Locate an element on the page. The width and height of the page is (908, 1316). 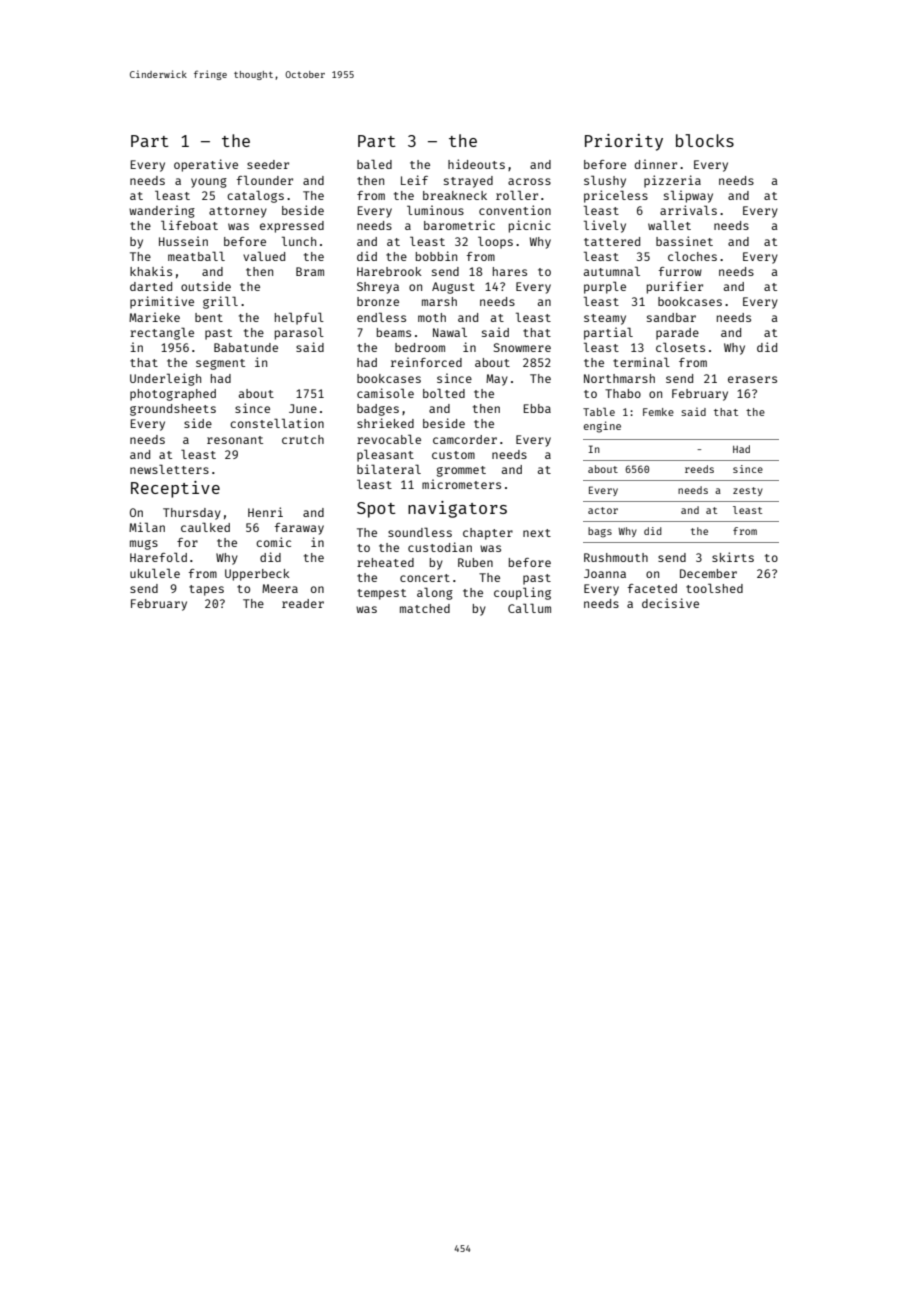
erasers is located at coordinates (752, 379).
